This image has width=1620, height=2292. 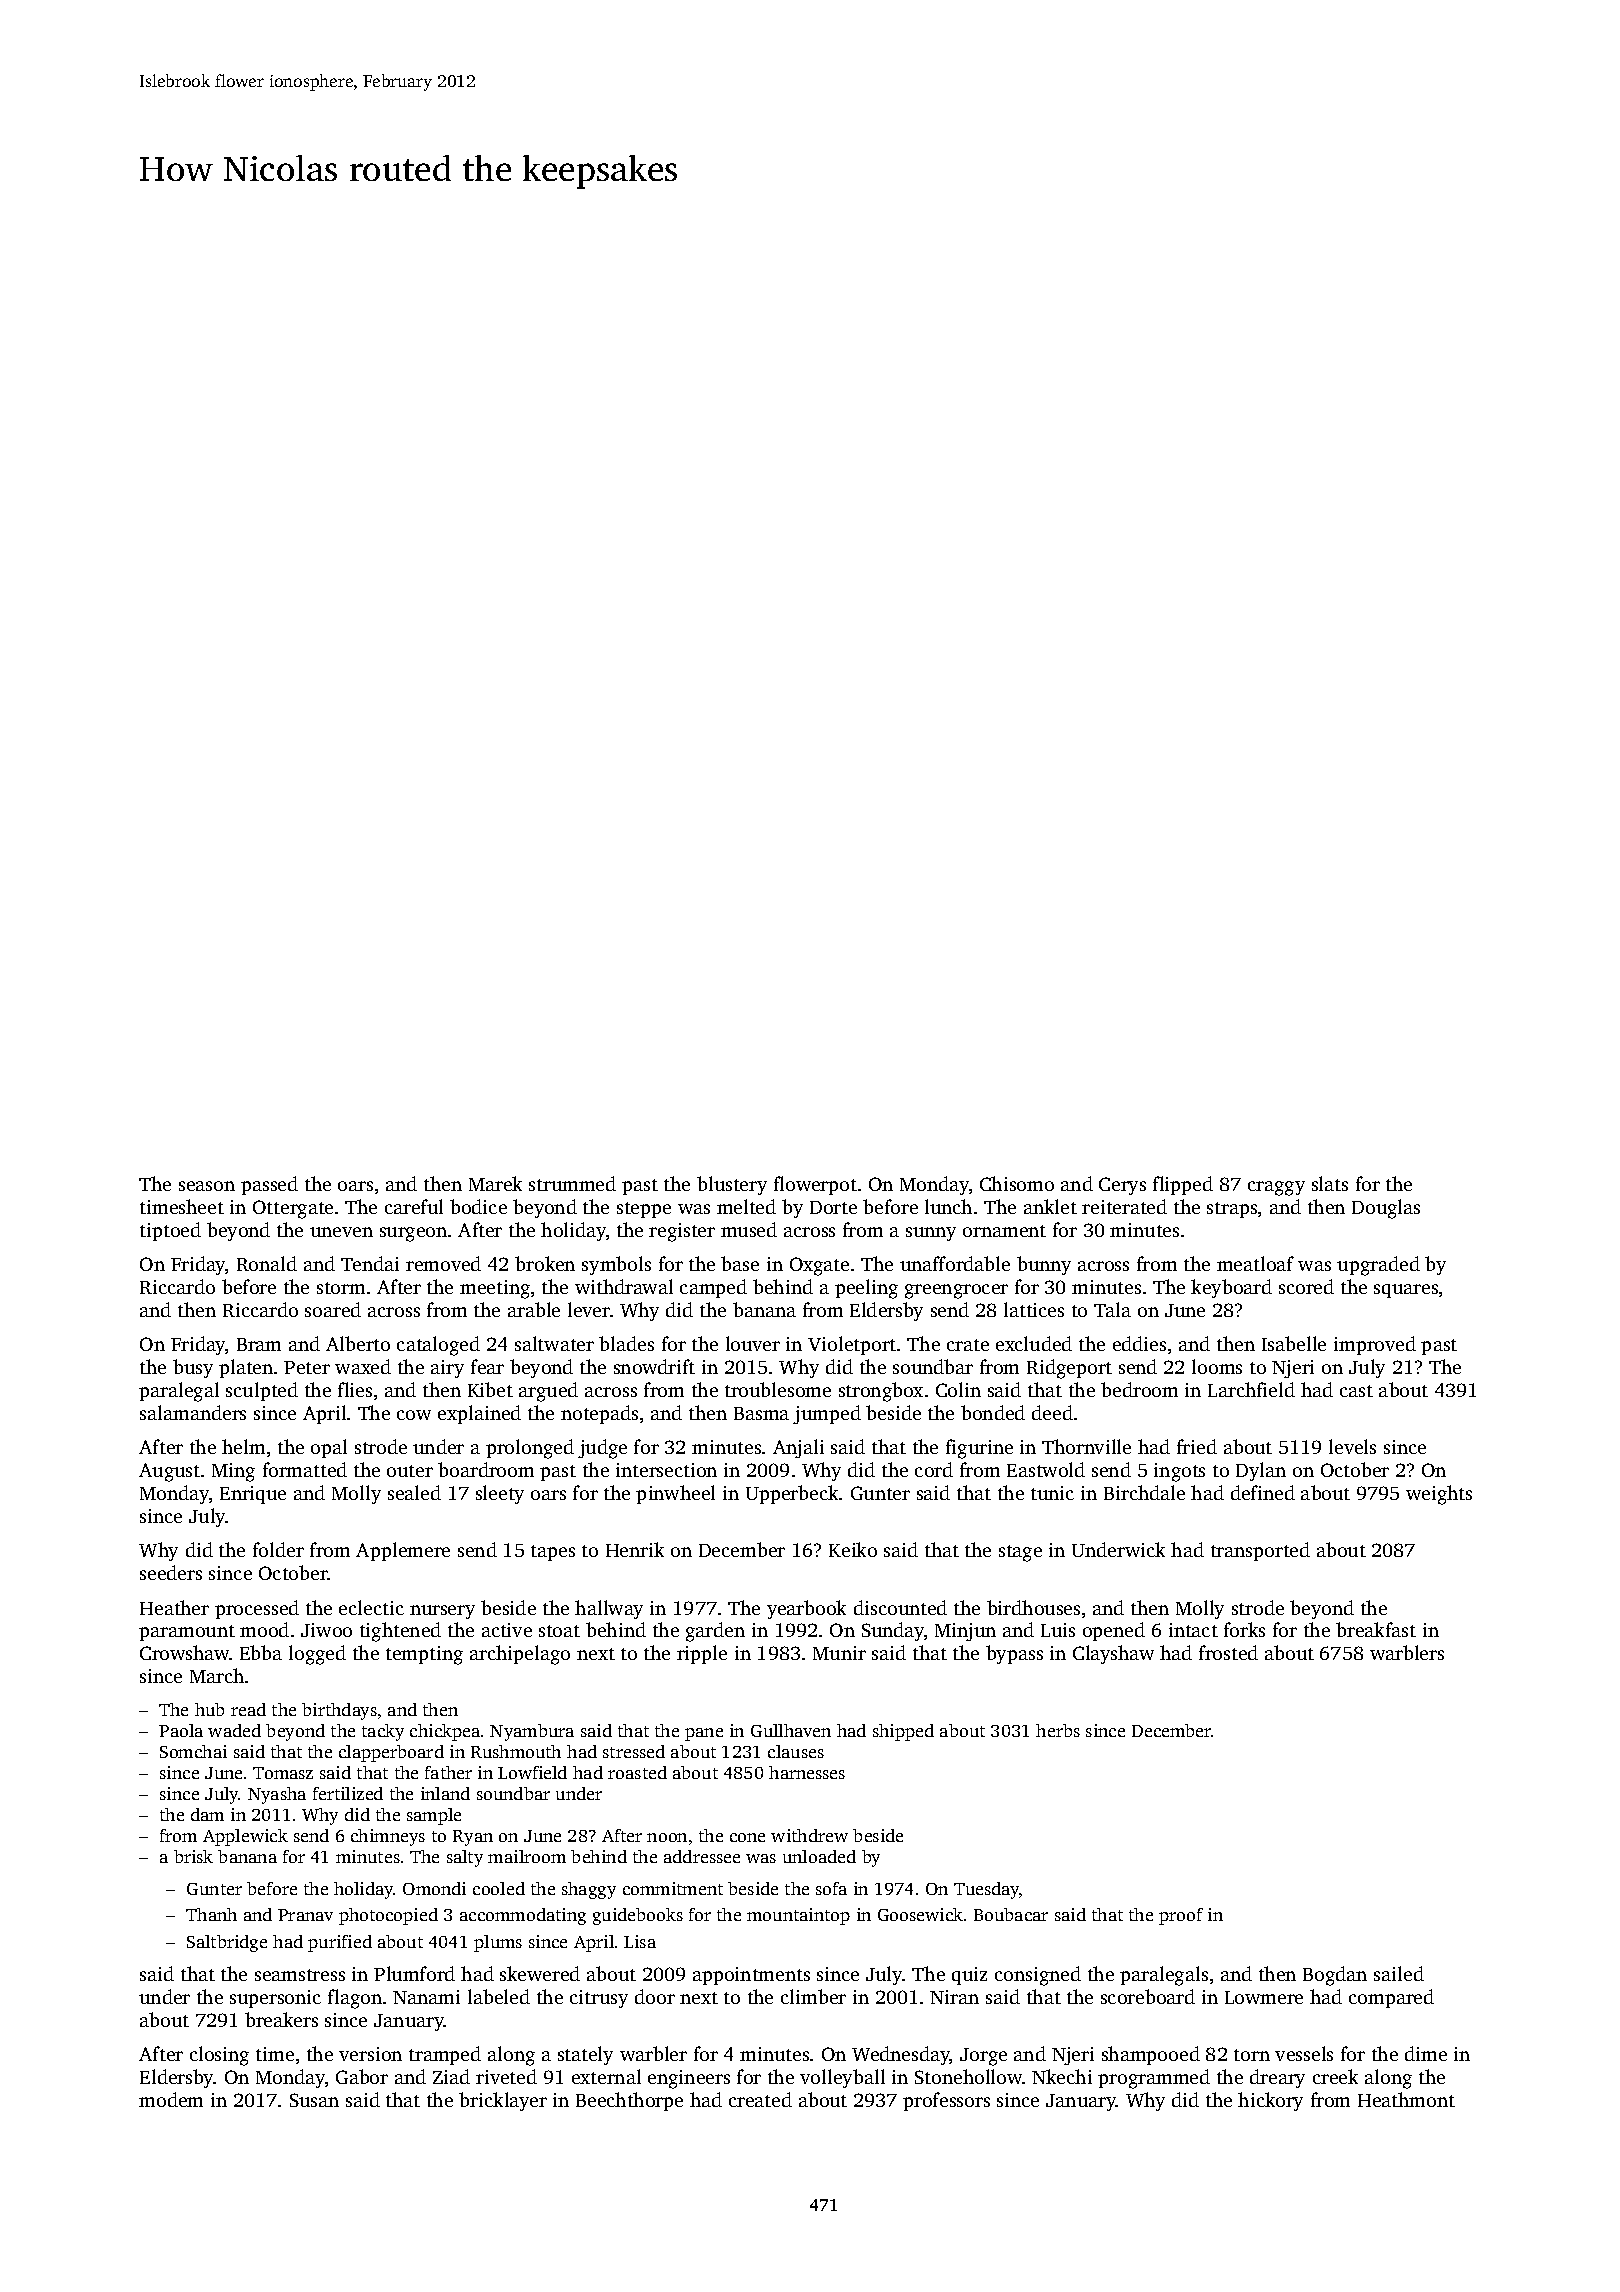 What do you see at coordinates (986, 1890) in the image?
I see `Tuesday` at bounding box center [986, 1890].
